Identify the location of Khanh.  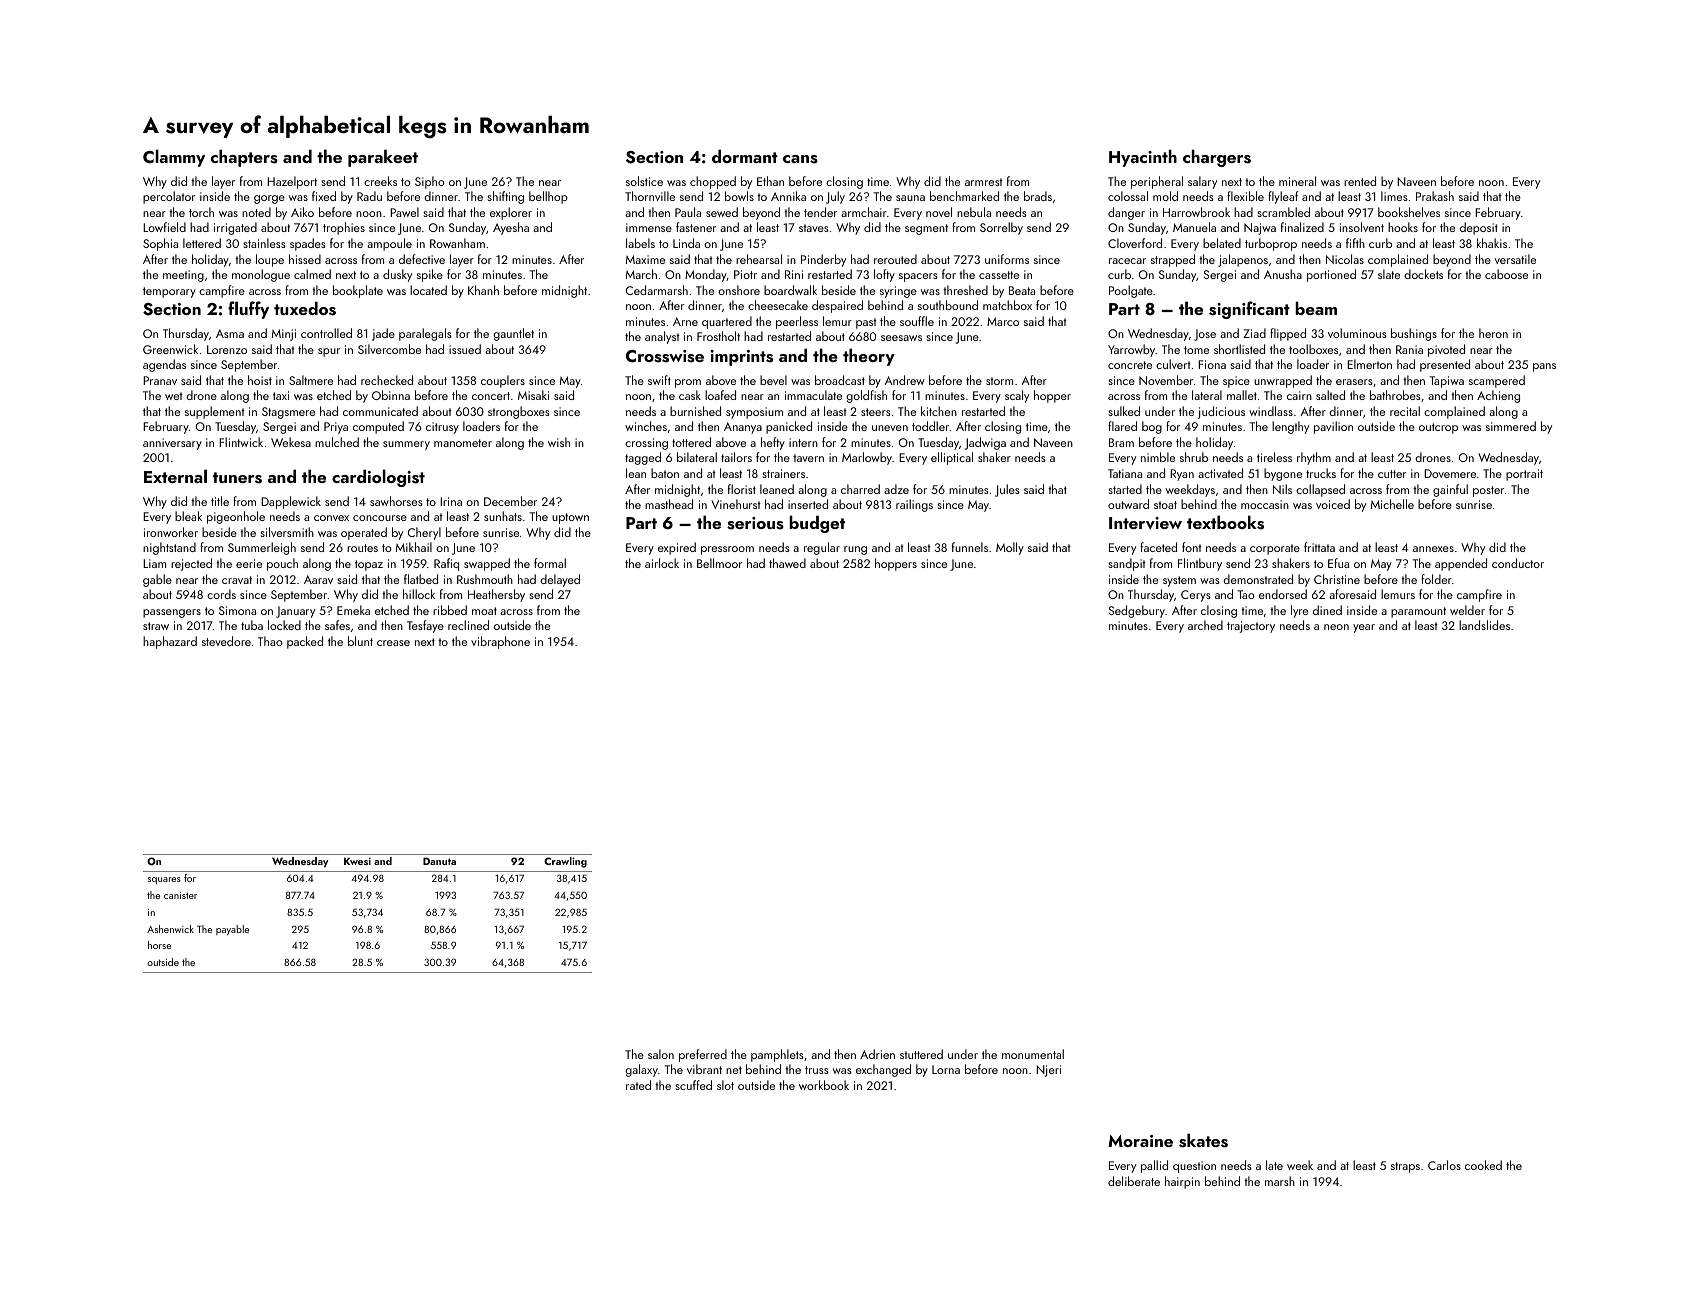
(483, 290).
